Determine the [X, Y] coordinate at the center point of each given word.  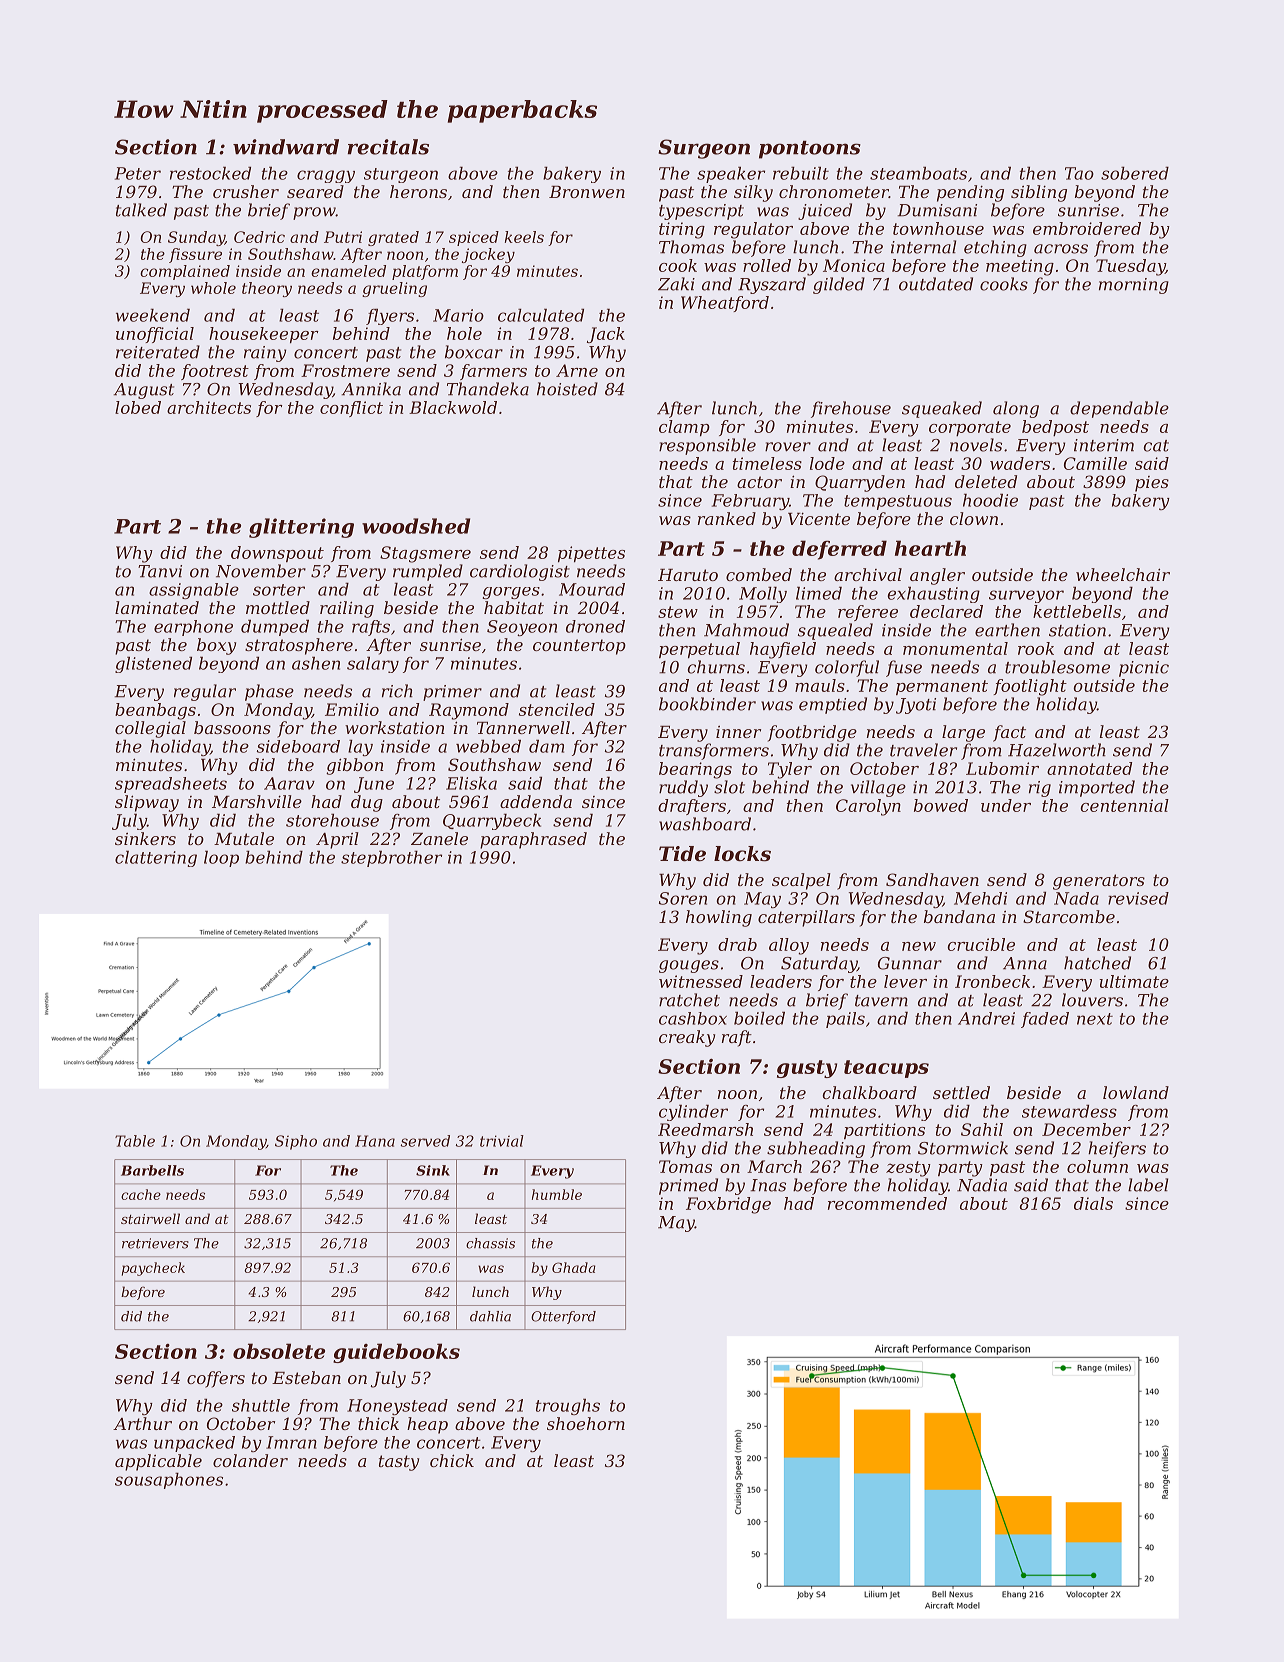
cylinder [693, 1113]
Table [135, 1141]
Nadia [982, 1185]
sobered [1135, 173]
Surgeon [704, 149]
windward [286, 147]
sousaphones [169, 1481]
